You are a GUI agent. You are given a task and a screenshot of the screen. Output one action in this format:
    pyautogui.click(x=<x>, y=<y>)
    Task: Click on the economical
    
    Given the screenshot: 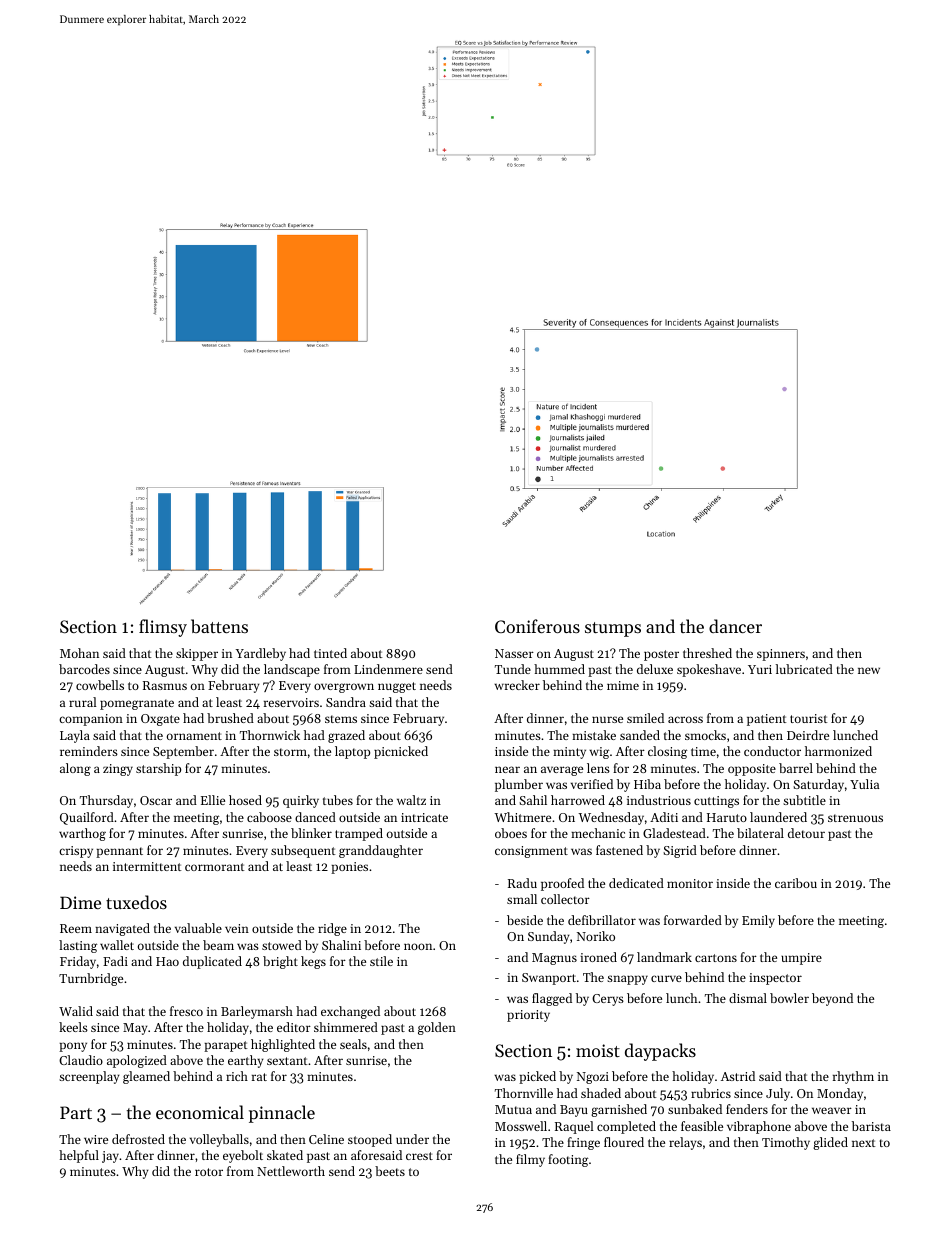 What is the action you would take?
    pyautogui.click(x=200, y=1112)
